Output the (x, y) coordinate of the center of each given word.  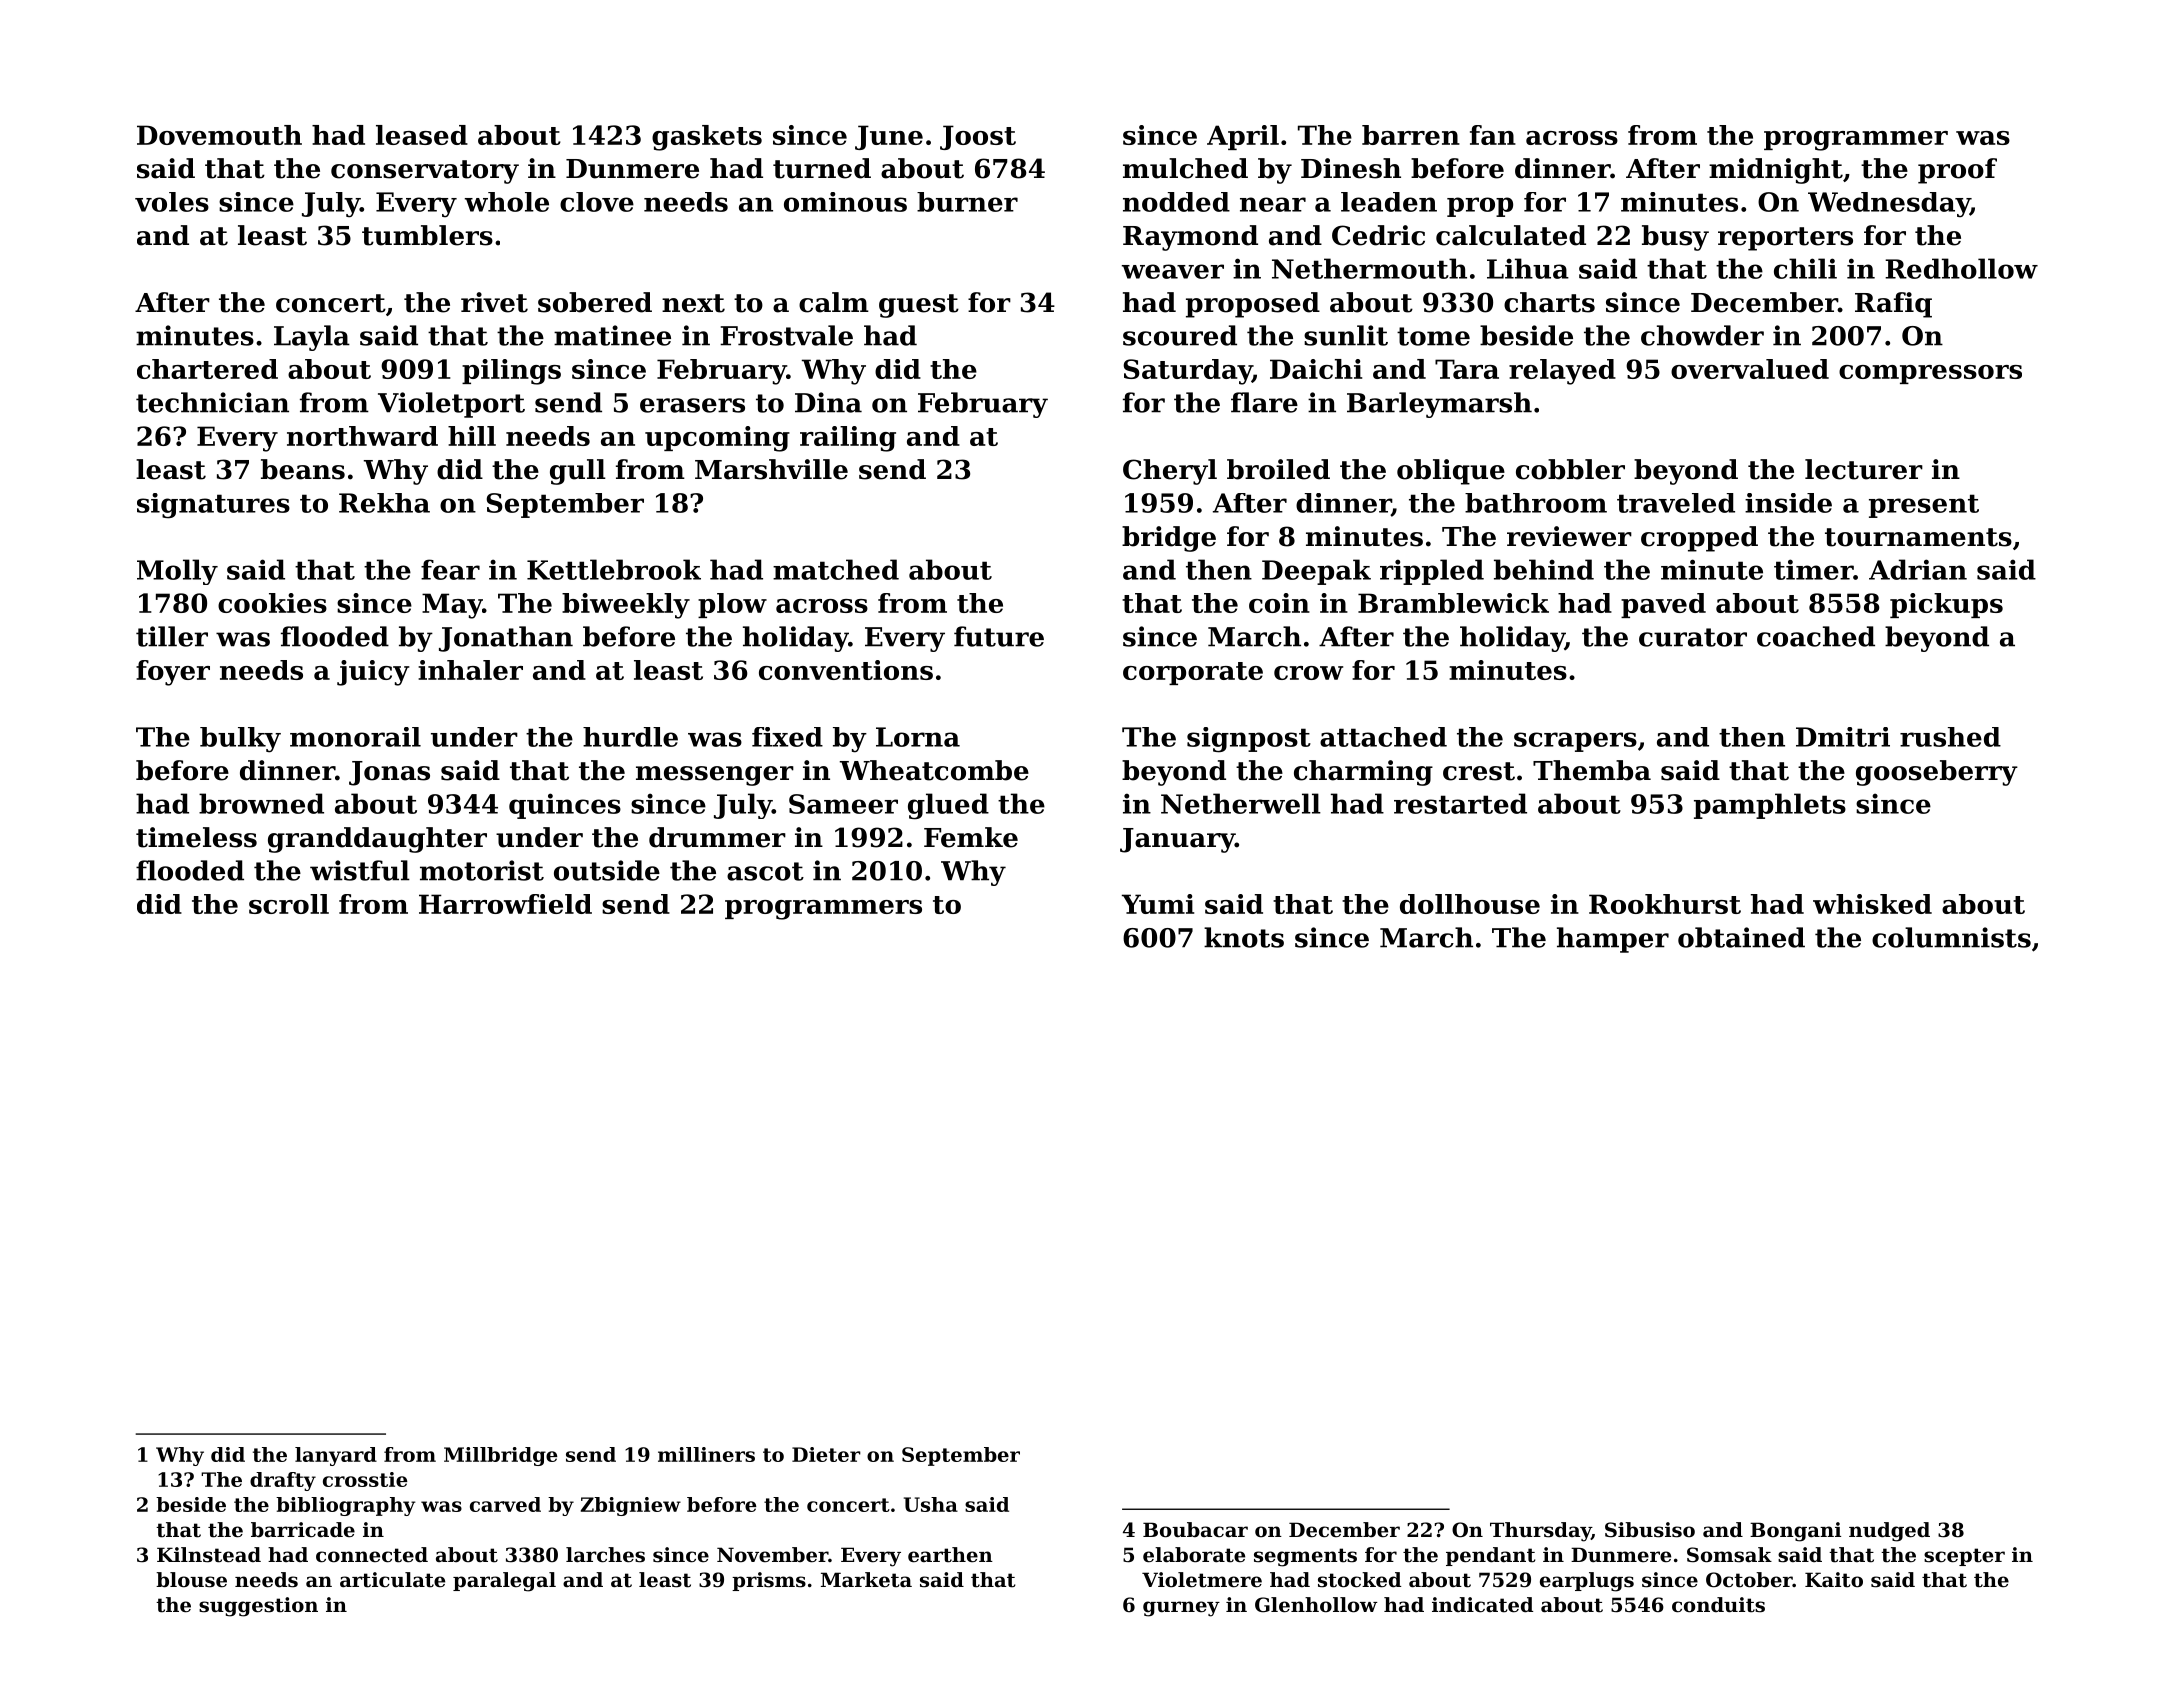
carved (505, 1504)
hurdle (630, 737)
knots (1244, 937)
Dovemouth (219, 135)
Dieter (826, 1454)
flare (1264, 402)
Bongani (1795, 1532)
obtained (1741, 937)
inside (1788, 503)
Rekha (384, 503)
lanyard (336, 1456)
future (999, 636)
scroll (289, 904)
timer (1813, 569)
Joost (978, 137)
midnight (1776, 171)
